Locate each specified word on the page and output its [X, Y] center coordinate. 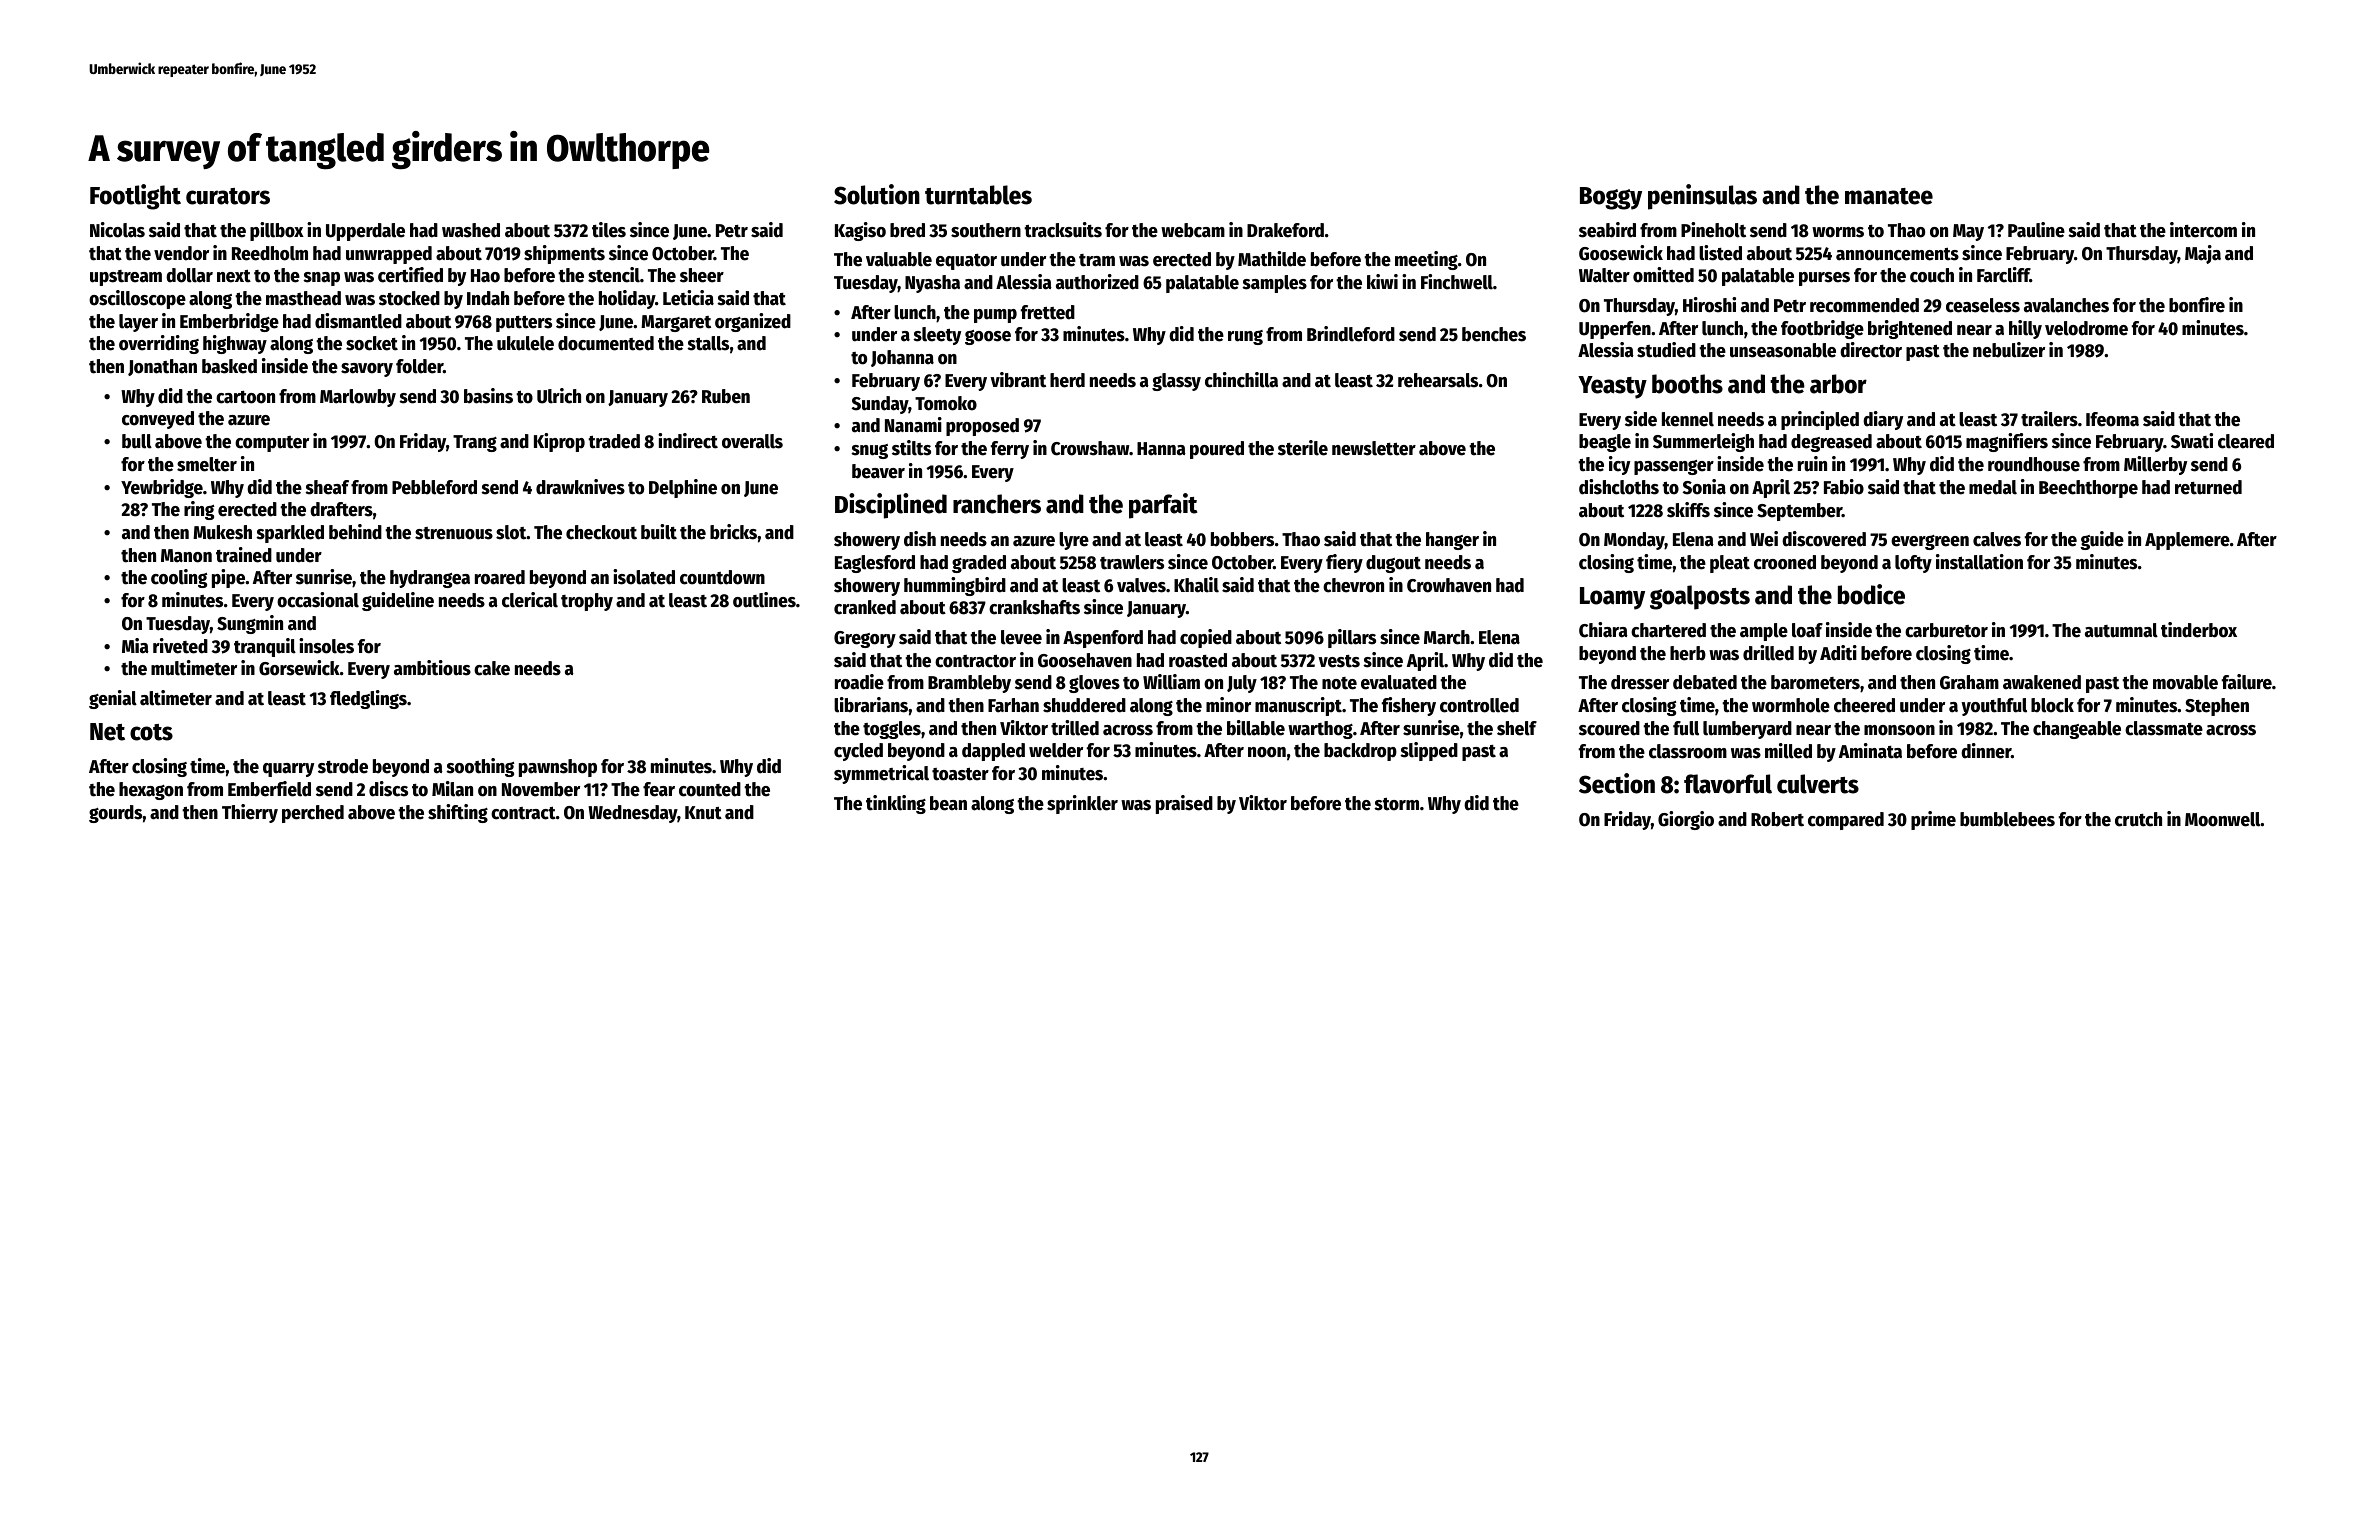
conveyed [158, 420]
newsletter [1374, 448]
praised [1184, 804]
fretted [1048, 312]
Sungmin [250, 624]
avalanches [2066, 305]
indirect [688, 441]
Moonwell [2223, 819]
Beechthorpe [2088, 489]
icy [1619, 465]
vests [1339, 661]
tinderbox [2199, 630]
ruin [1812, 464]
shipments [564, 254]
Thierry [250, 813]
